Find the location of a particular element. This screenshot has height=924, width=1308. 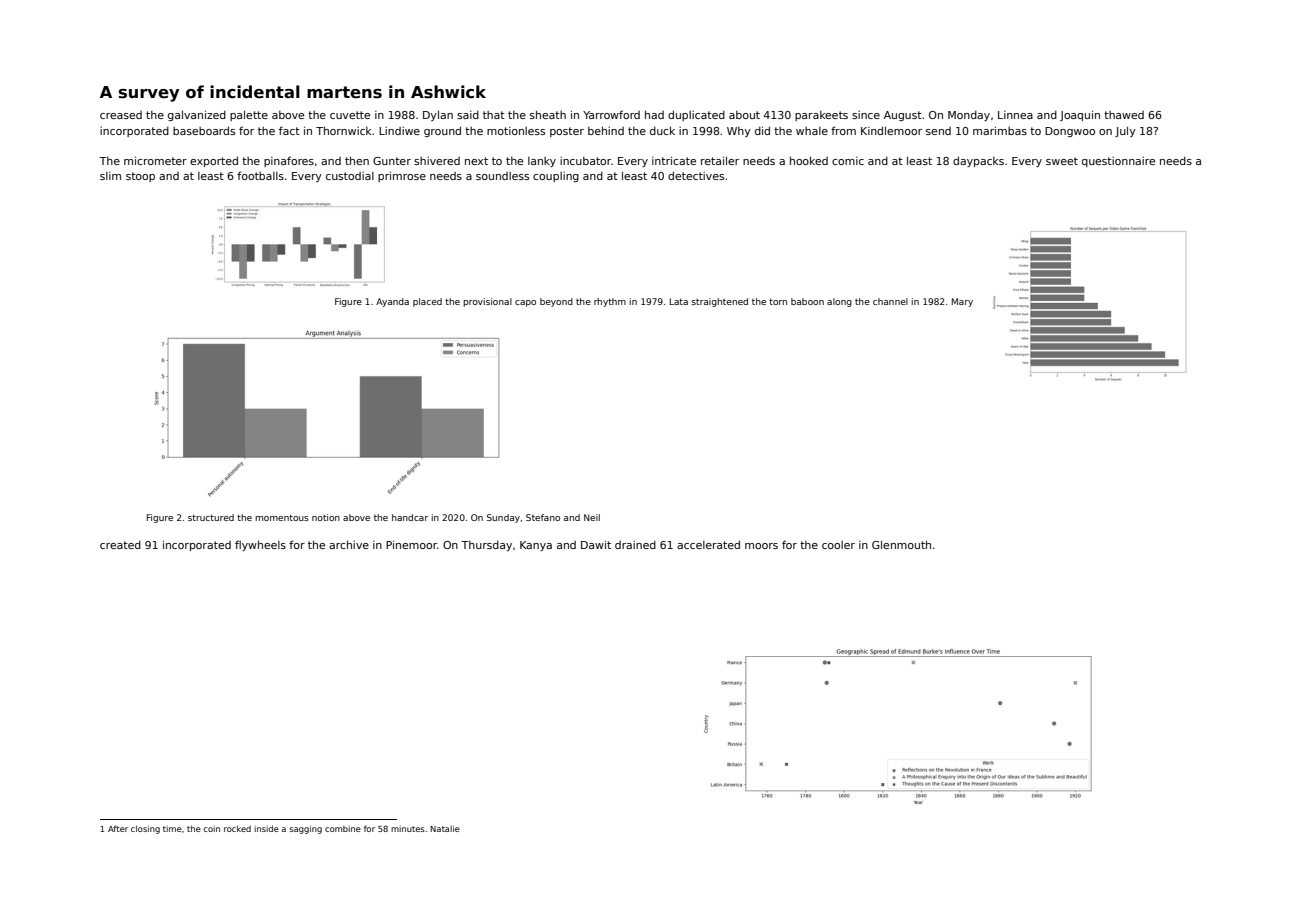

coin is located at coordinates (211, 829).
